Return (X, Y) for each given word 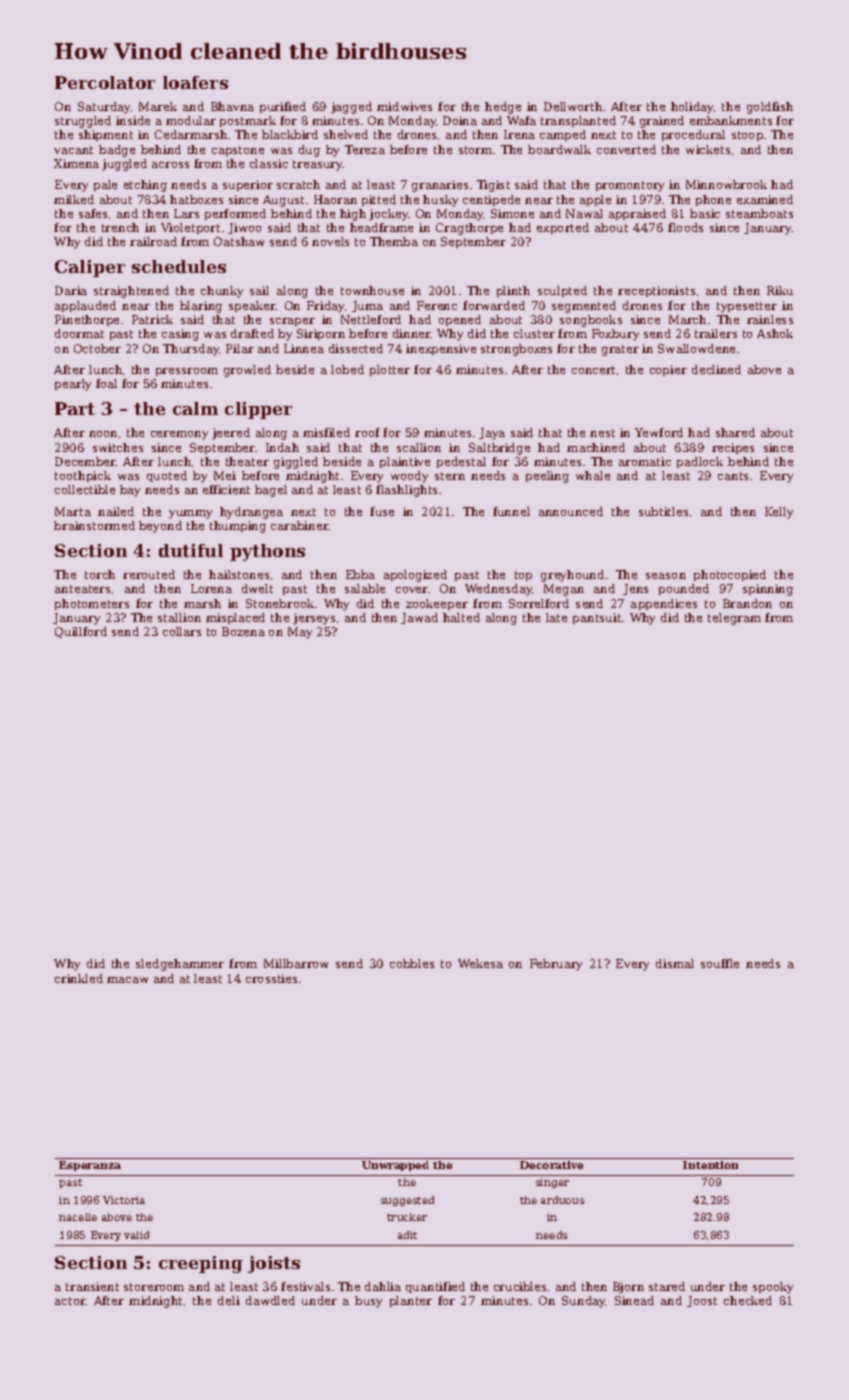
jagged (351, 108)
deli (229, 1300)
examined (765, 199)
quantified (435, 1287)
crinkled (79, 978)
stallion (179, 617)
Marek (158, 106)
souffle (720, 963)
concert (593, 370)
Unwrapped (395, 1166)
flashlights (406, 491)
